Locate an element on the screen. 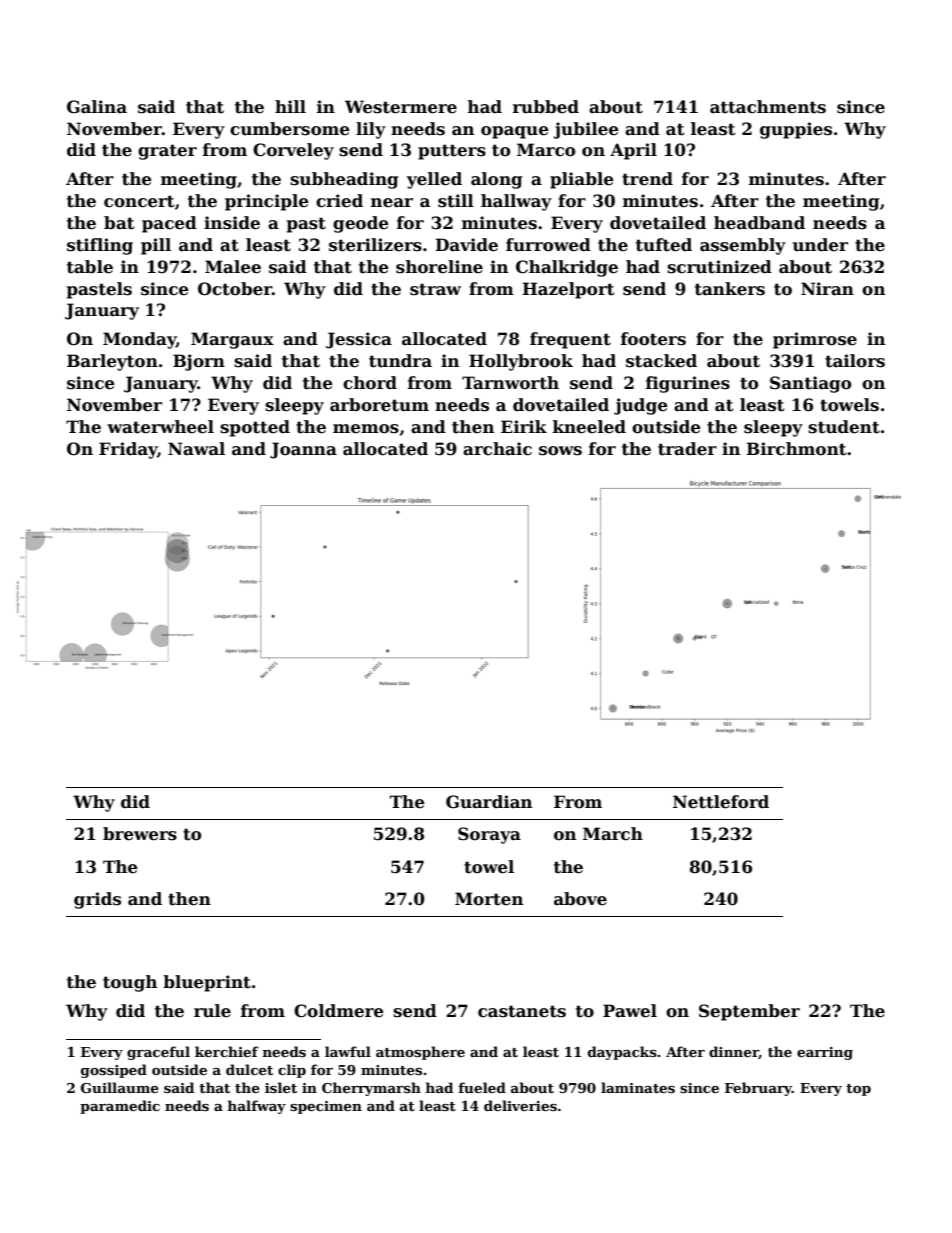 This screenshot has width=952, height=1233. Birchmont is located at coordinates (796, 449).
